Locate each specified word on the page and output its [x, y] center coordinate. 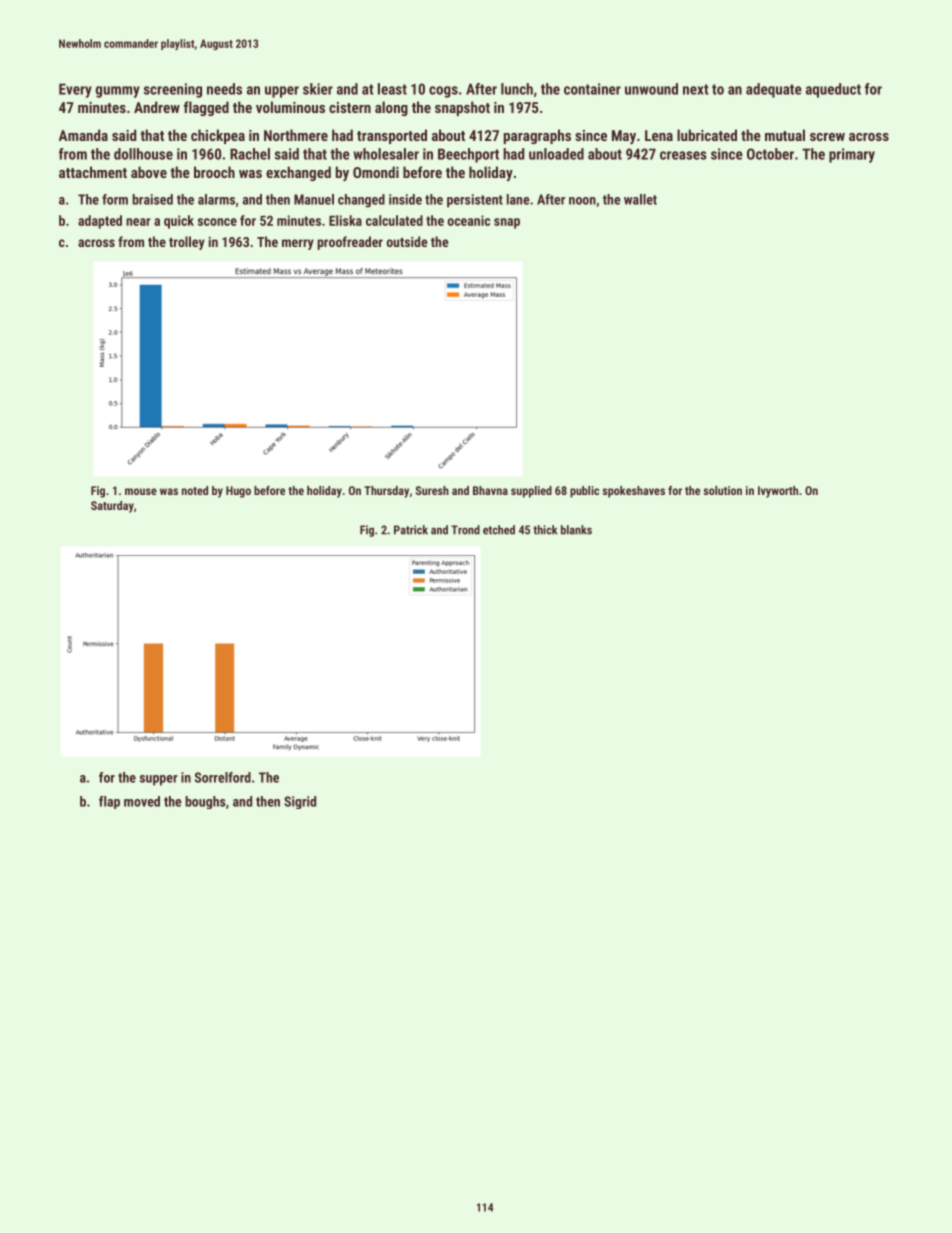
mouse [141, 491]
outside [407, 241]
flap [109, 802]
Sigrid [300, 802]
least [392, 89]
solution [722, 490]
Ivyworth [778, 492]
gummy [118, 92]
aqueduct [833, 90]
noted [195, 490]
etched [499, 530]
